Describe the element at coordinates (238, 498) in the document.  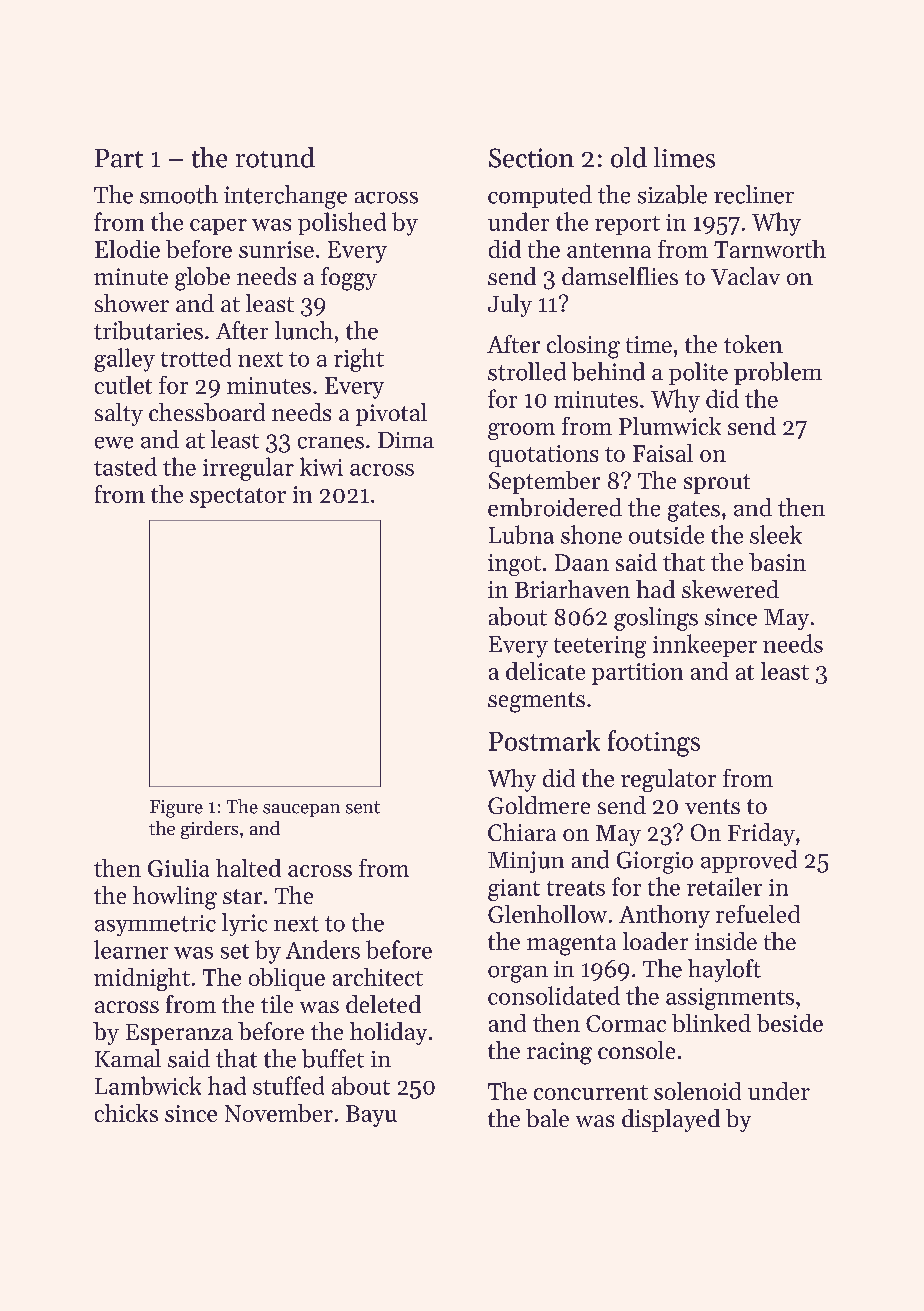
I see `spectator` at that location.
